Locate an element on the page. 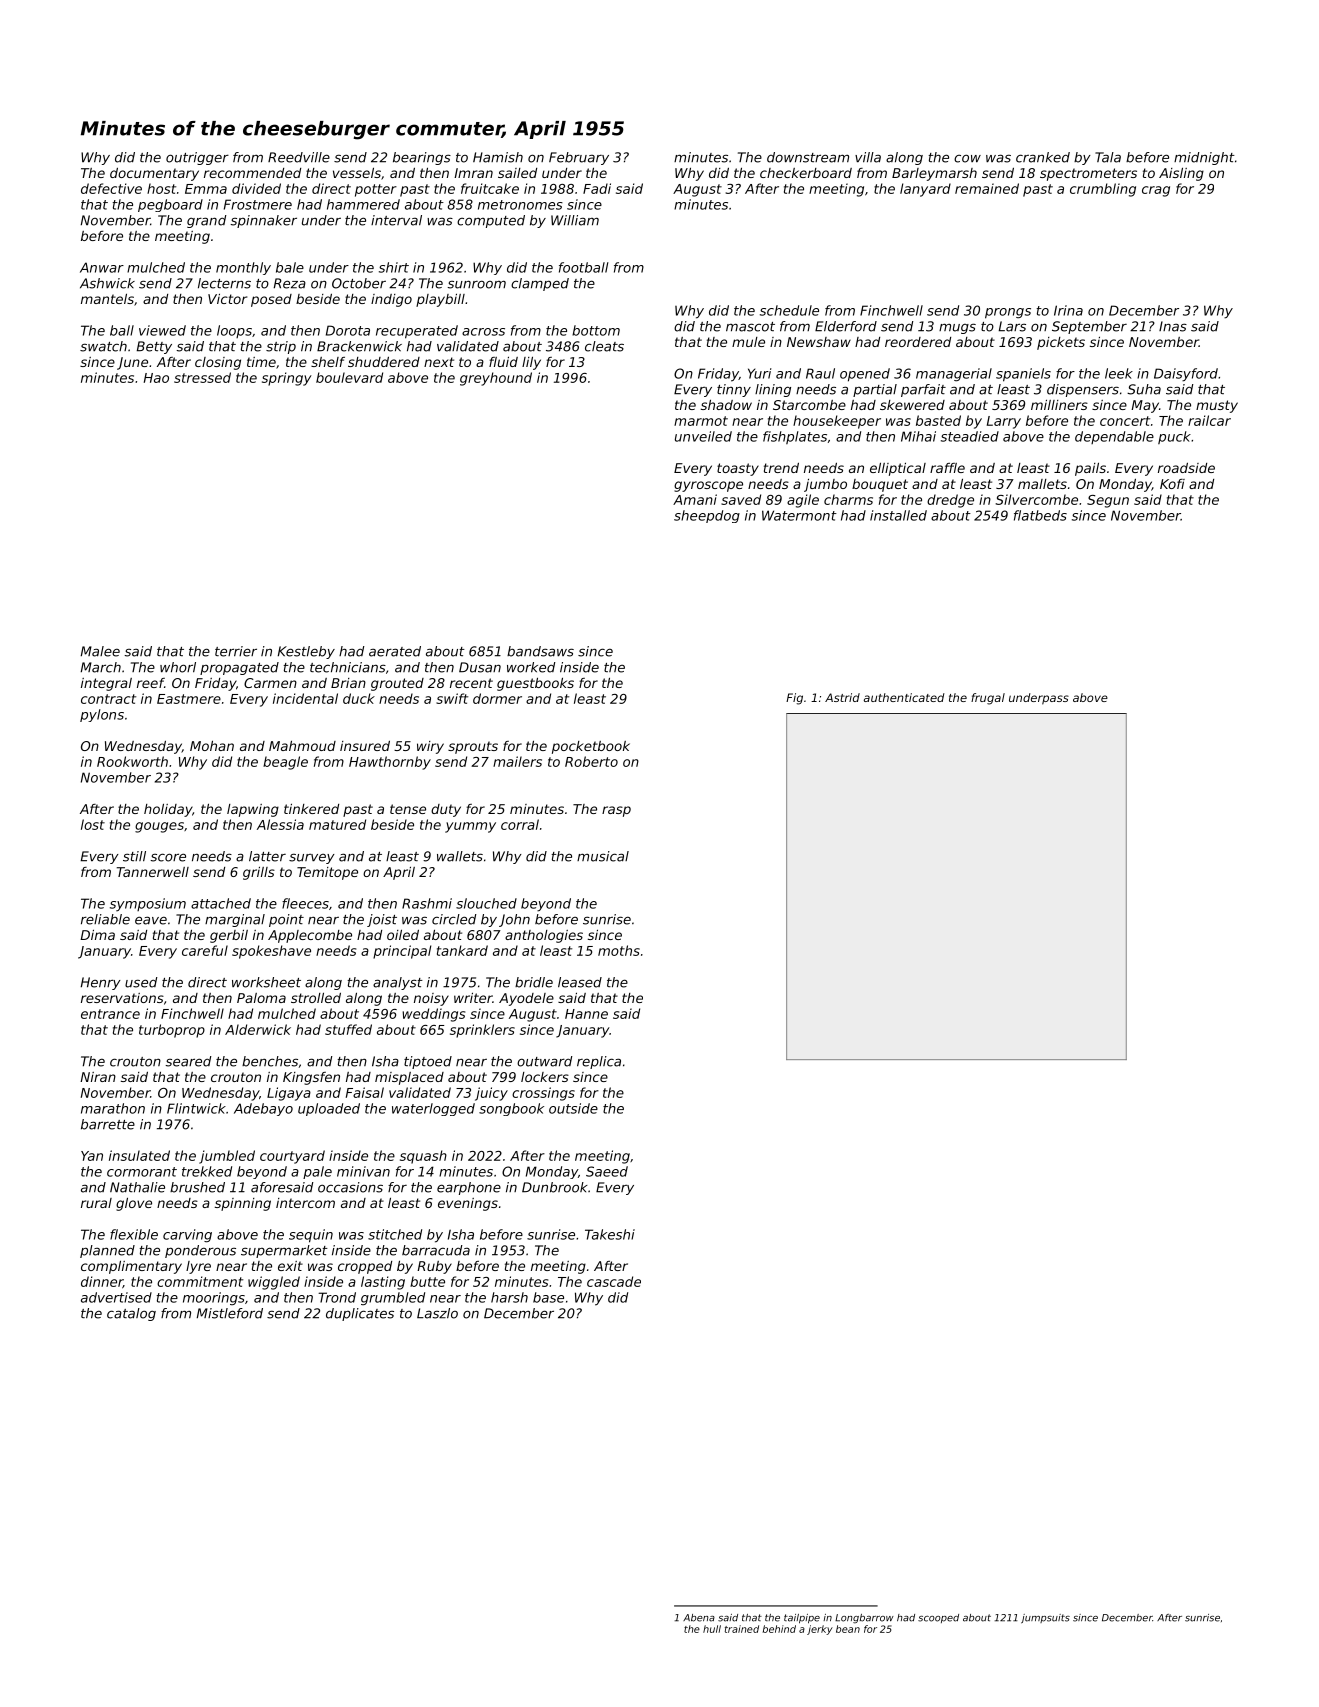  bearings is located at coordinates (422, 158).
